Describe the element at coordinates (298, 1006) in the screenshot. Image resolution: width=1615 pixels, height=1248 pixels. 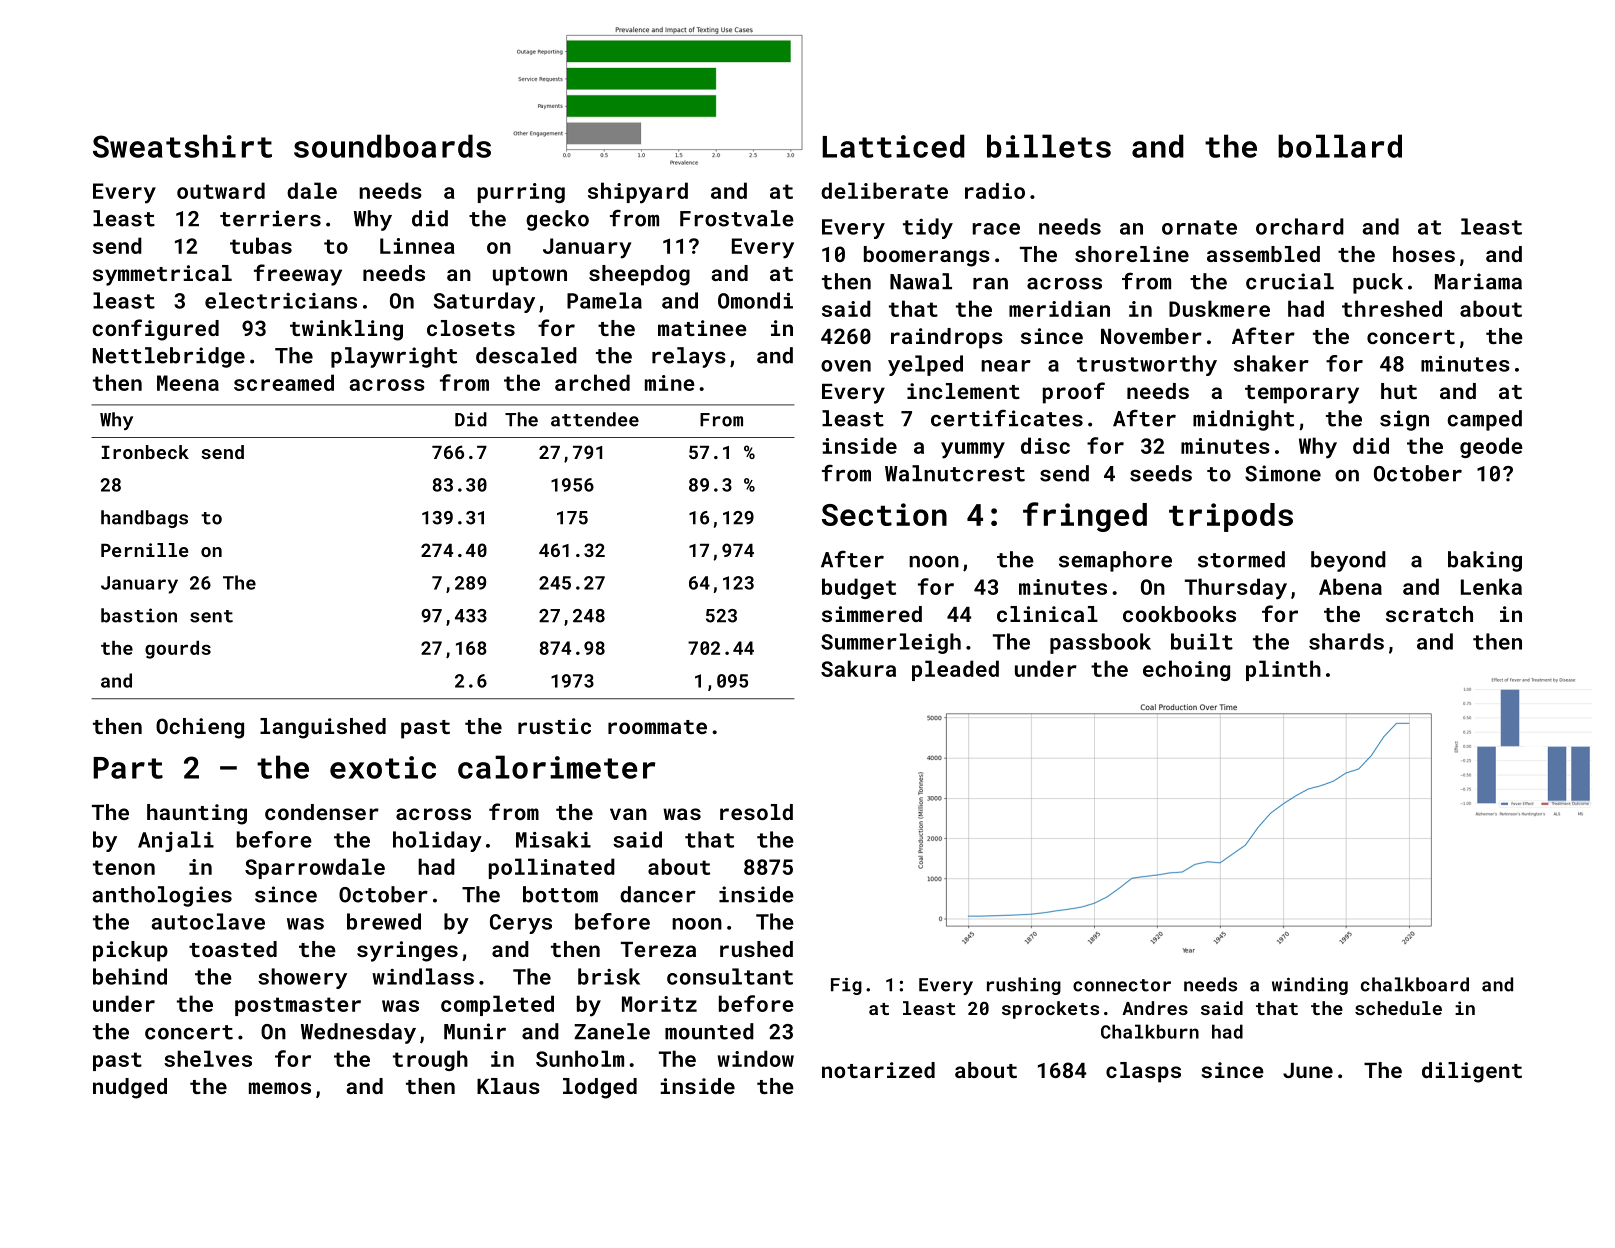
I see `postmaster` at that location.
